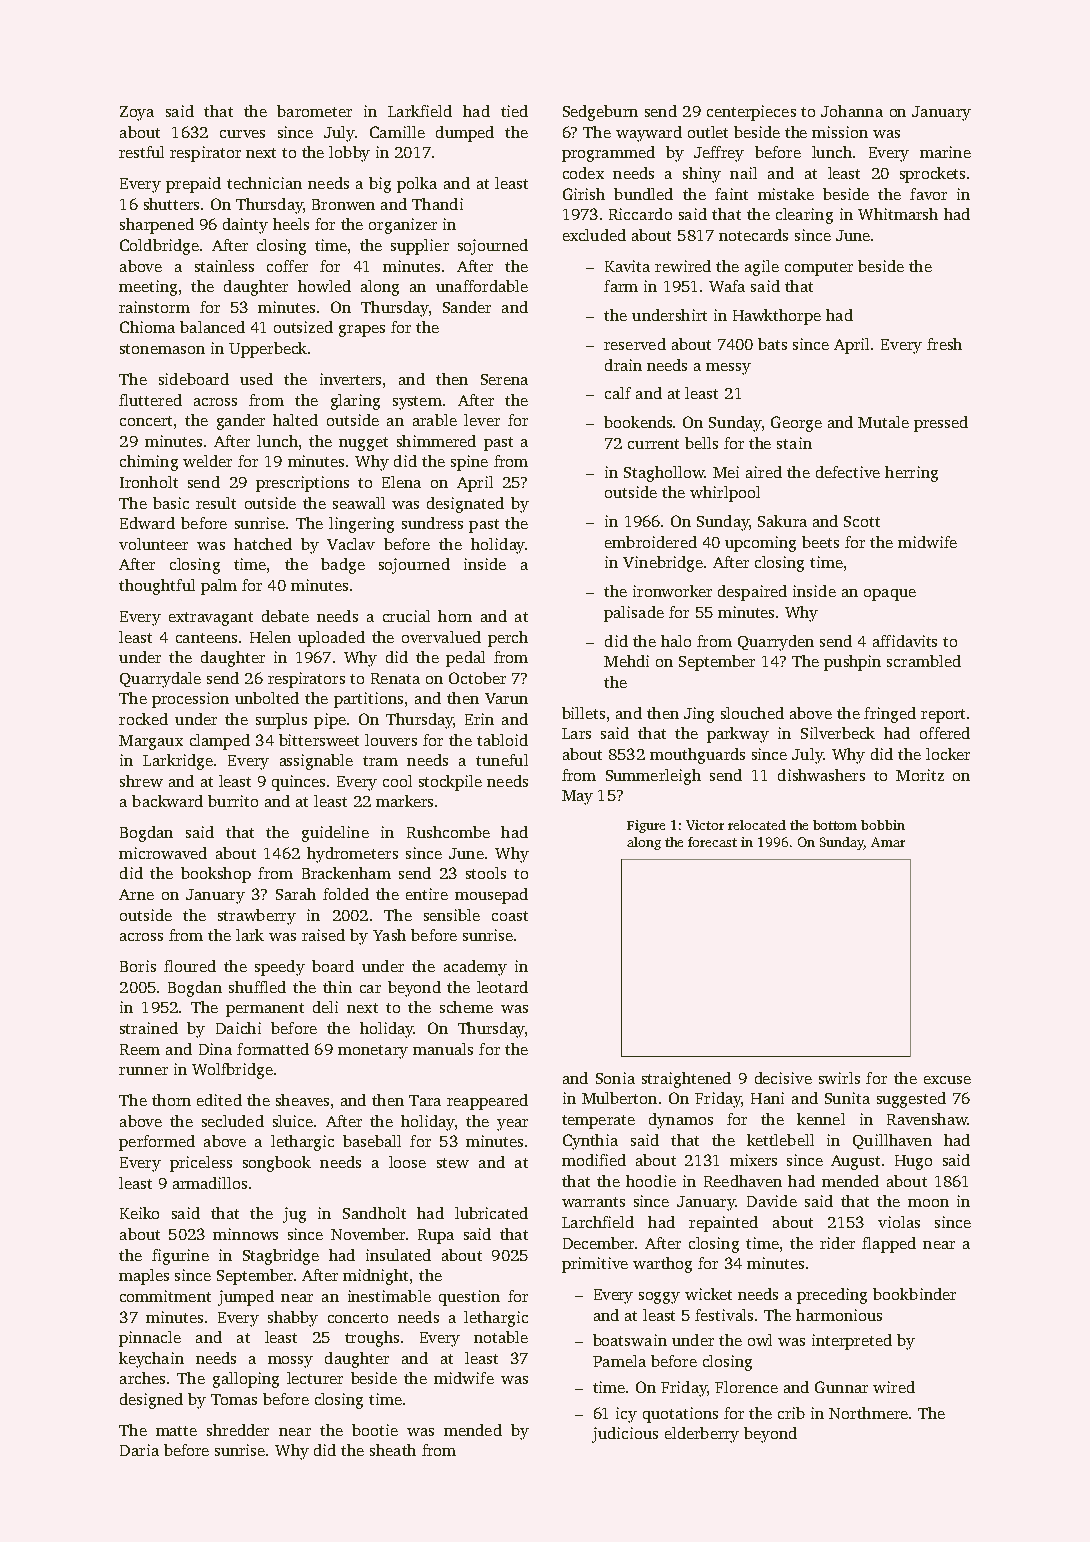 Image resolution: width=1090 pixels, height=1542 pixels. I want to click on sheath, so click(393, 1450).
